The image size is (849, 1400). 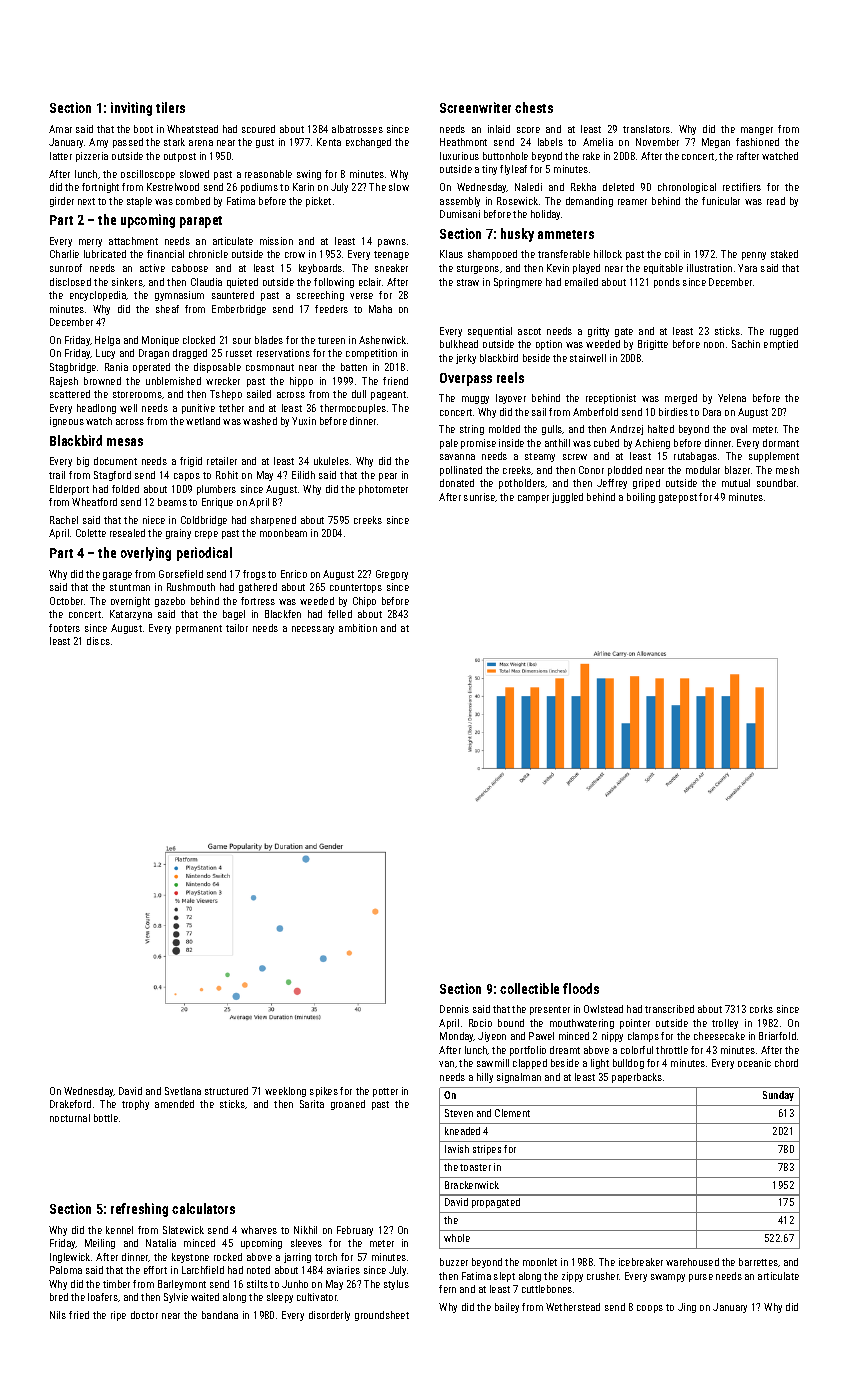 I want to click on corks, so click(x=761, y=1009).
